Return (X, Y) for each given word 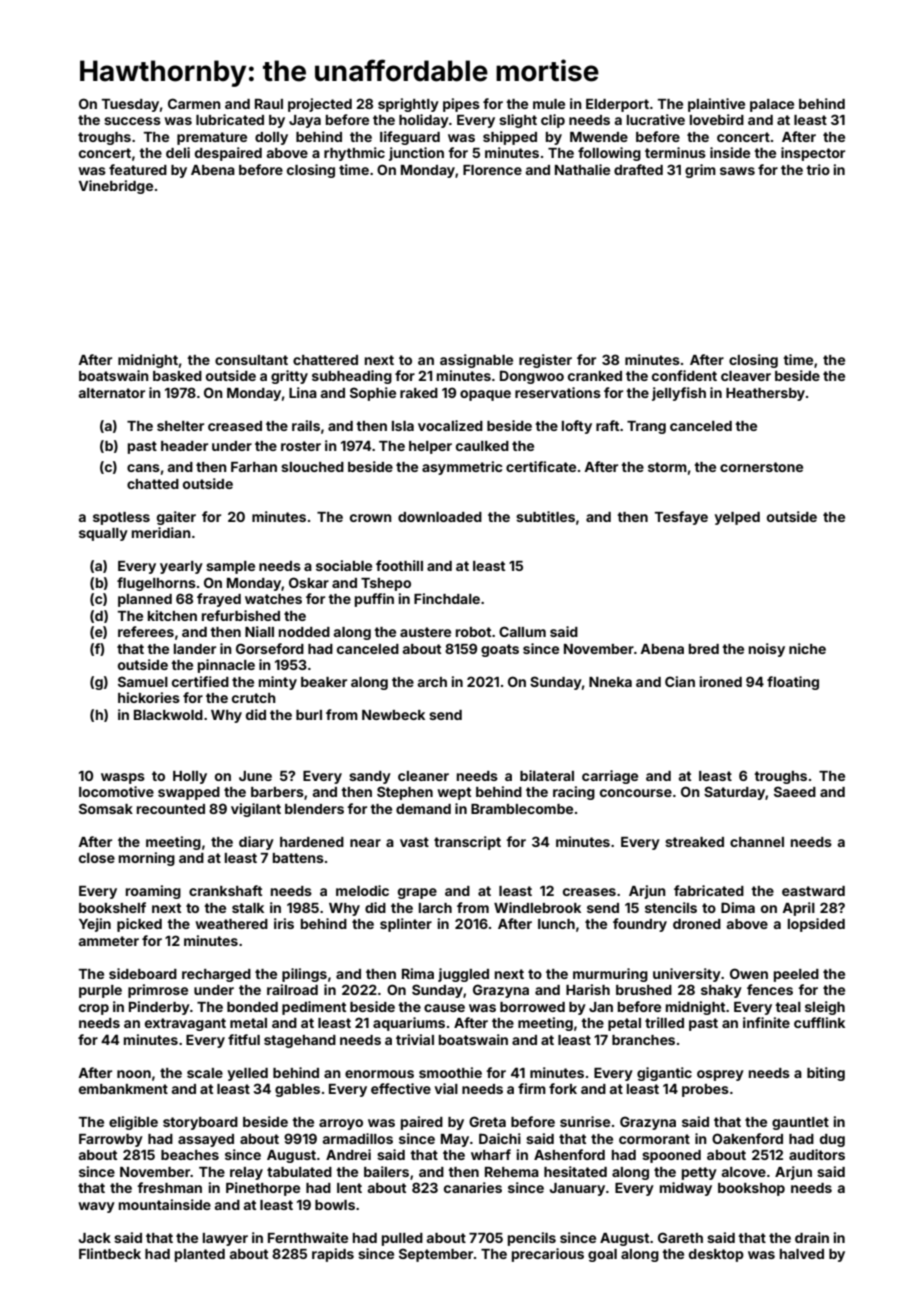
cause (444, 1008)
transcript (467, 843)
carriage (610, 777)
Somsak (106, 808)
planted (200, 1255)
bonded (252, 1007)
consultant (251, 360)
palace (772, 105)
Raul (269, 104)
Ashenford (569, 1154)
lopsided (816, 925)
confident (684, 375)
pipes (461, 105)
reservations (558, 392)
